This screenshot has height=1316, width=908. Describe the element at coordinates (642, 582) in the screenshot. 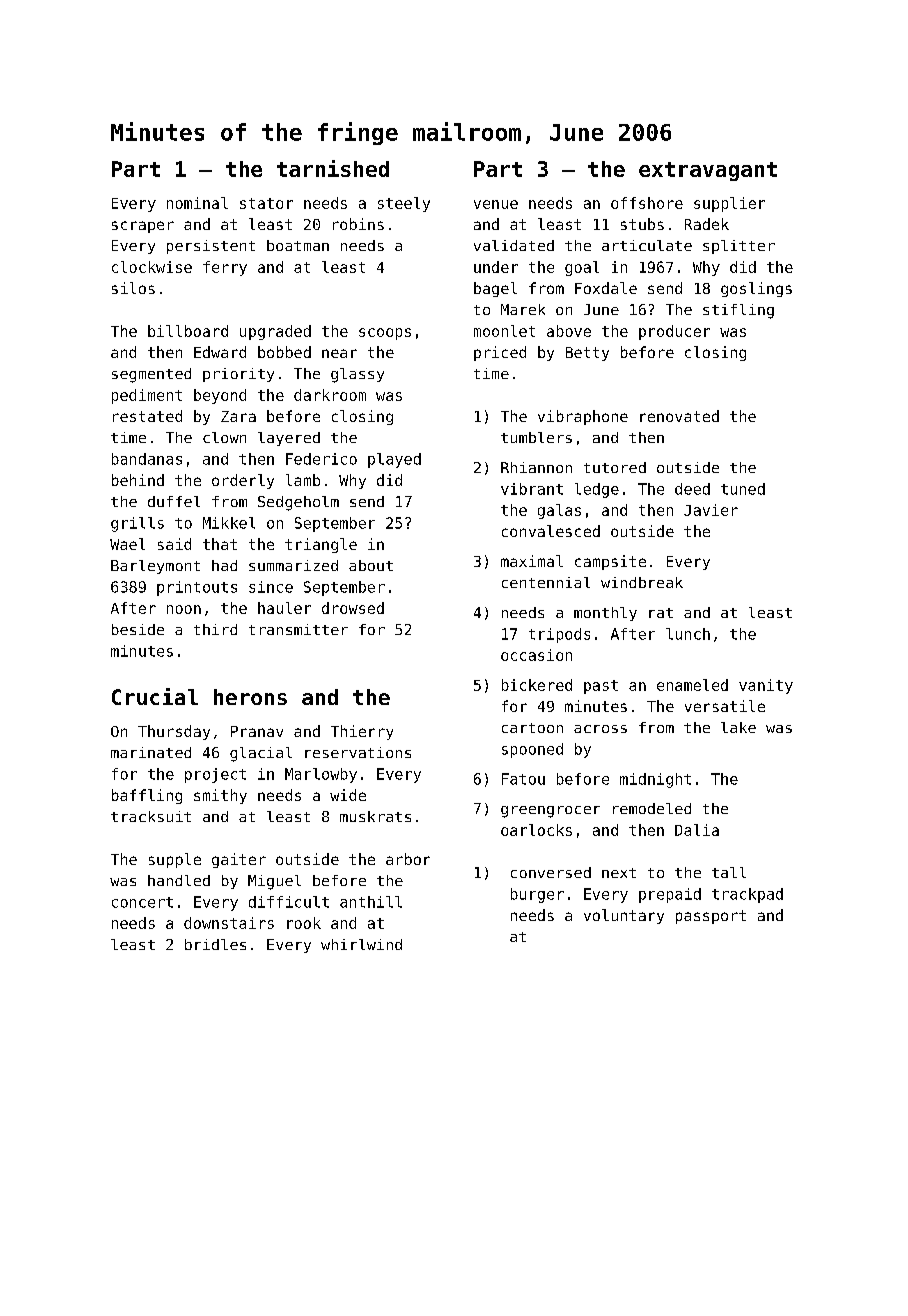

I see `windbreak` at that location.
